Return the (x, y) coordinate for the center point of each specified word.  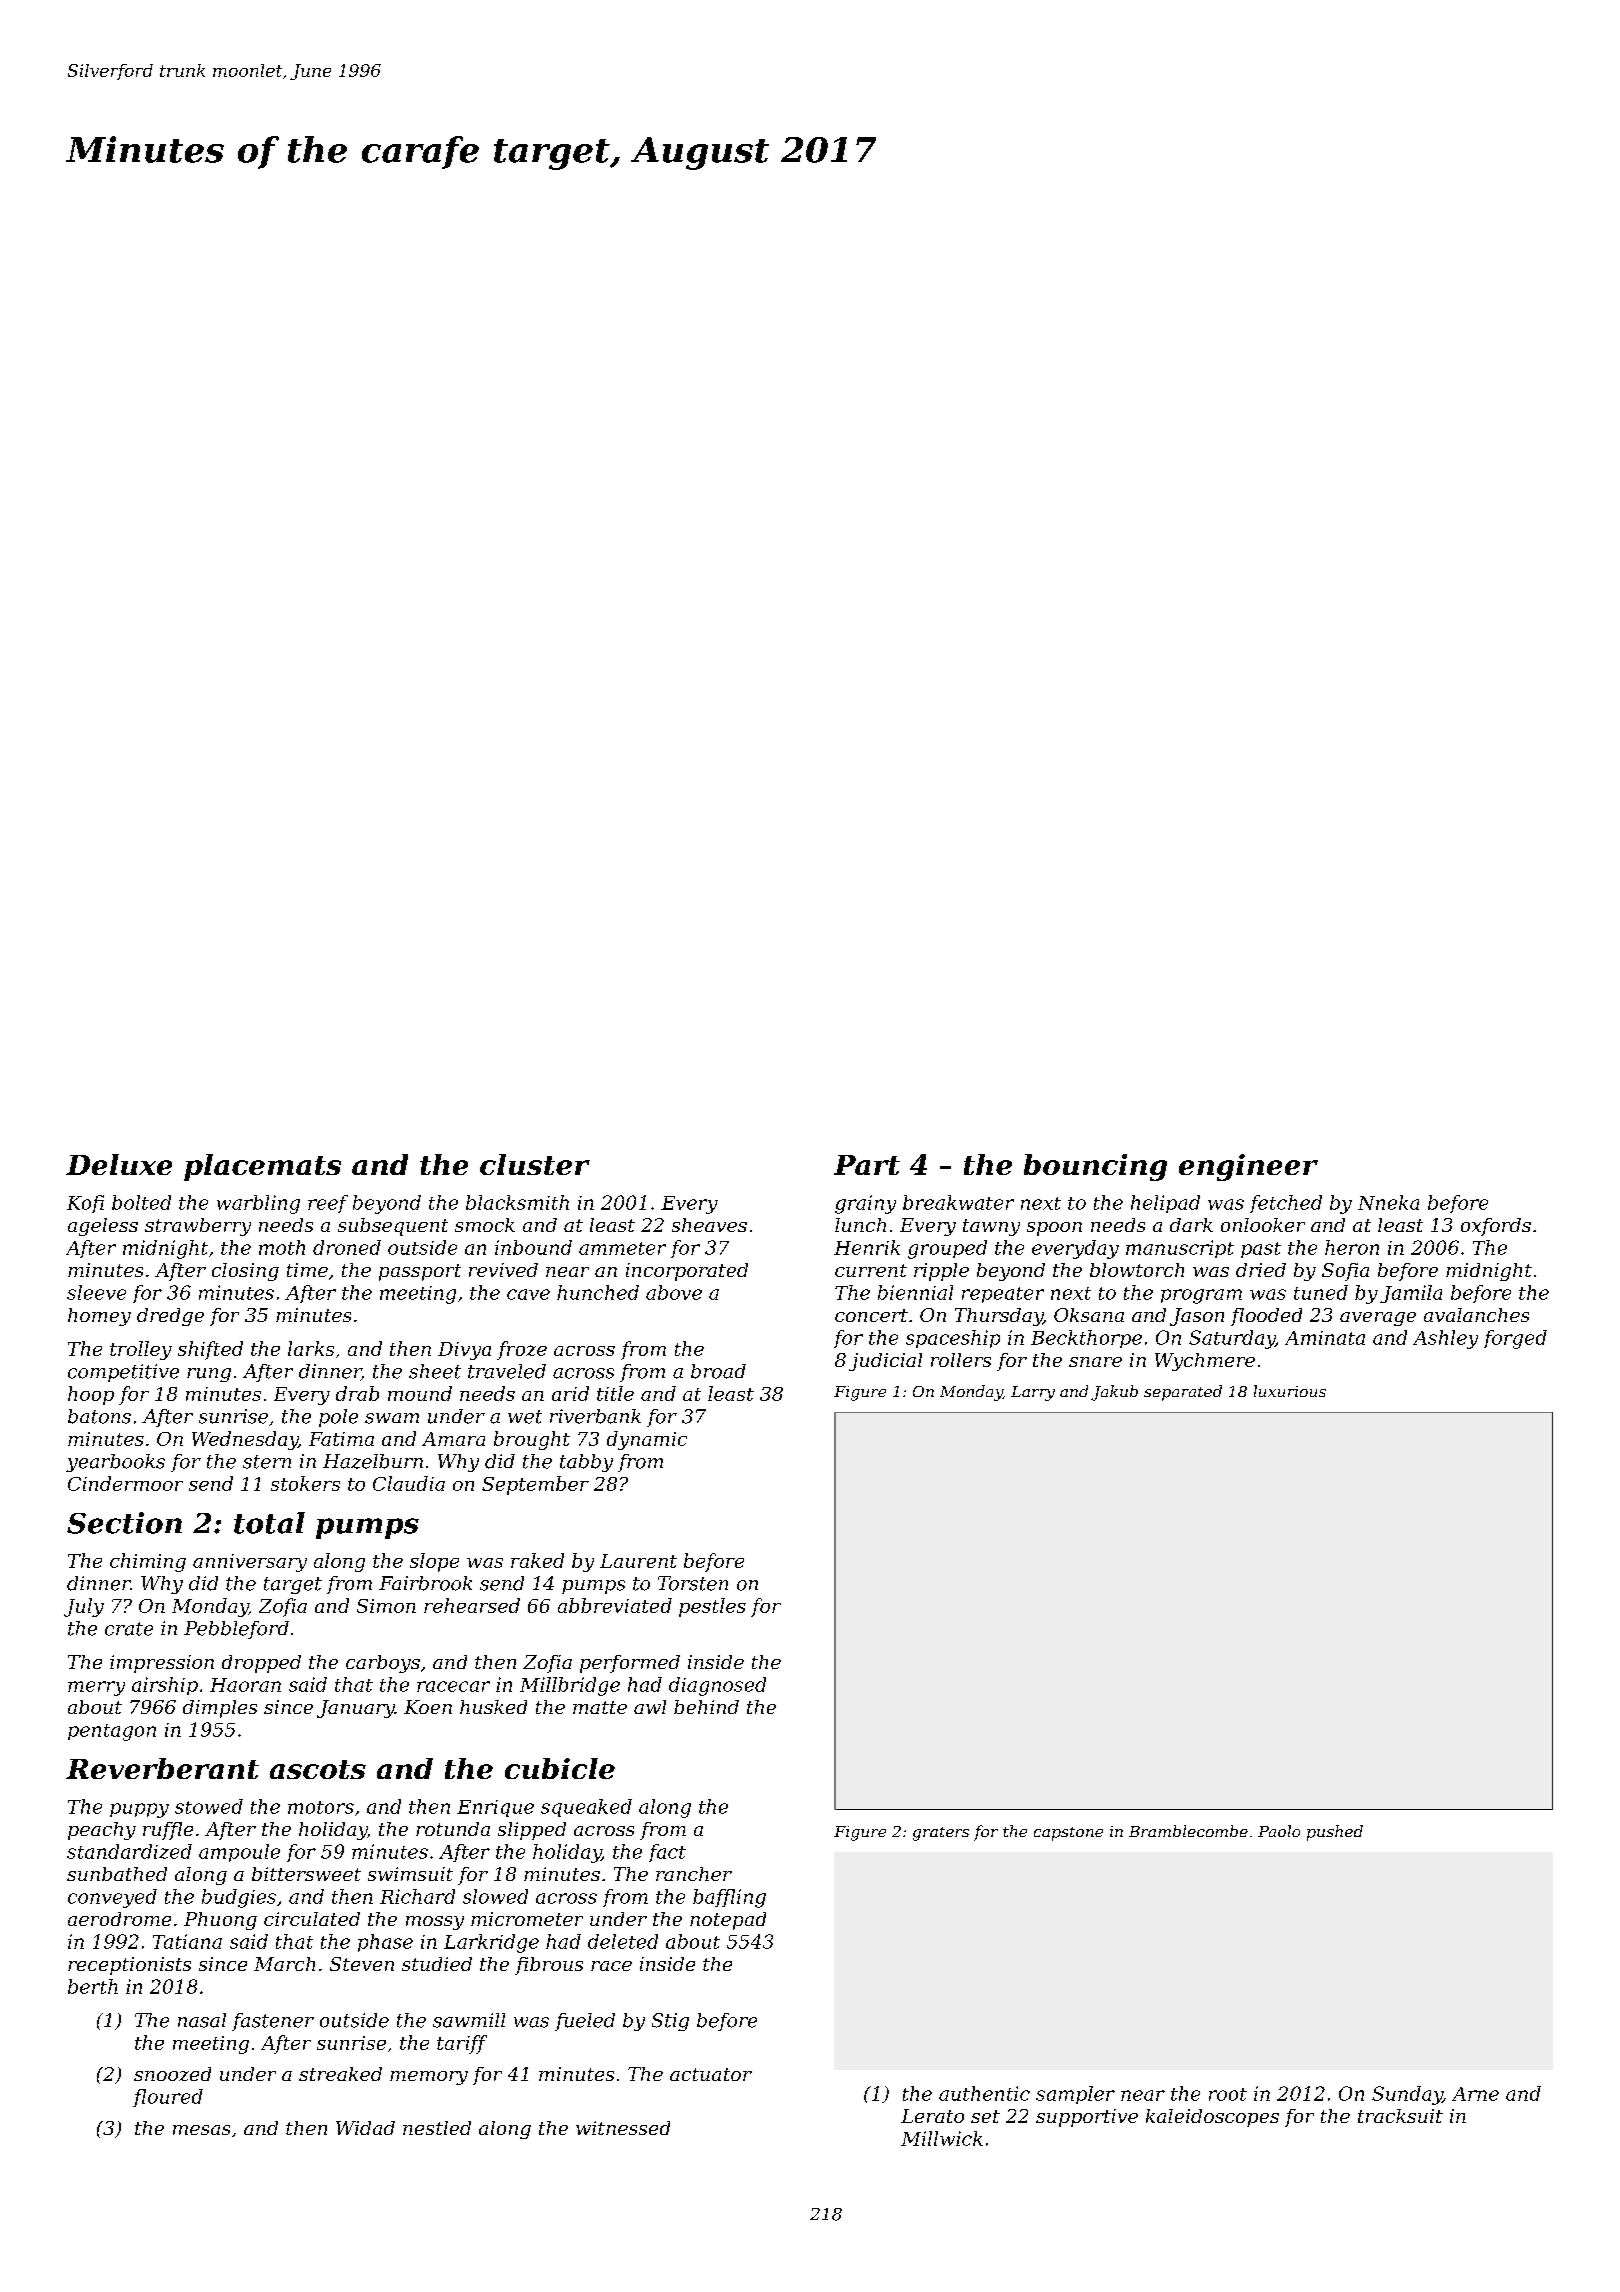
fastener (273, 2022)
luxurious (1290, 1391)
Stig (670, 2022)
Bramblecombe (1188, 1831)
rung (209, 1375)
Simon (386, 1606)
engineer (1248, 1167)
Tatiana (187, 1941)
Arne (1475, 2094)
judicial (885, 1362)
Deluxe (119, 1164)
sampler (1075, 2095)
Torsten (693, 1583)
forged (1515, 1339)
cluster (535, 1164)
